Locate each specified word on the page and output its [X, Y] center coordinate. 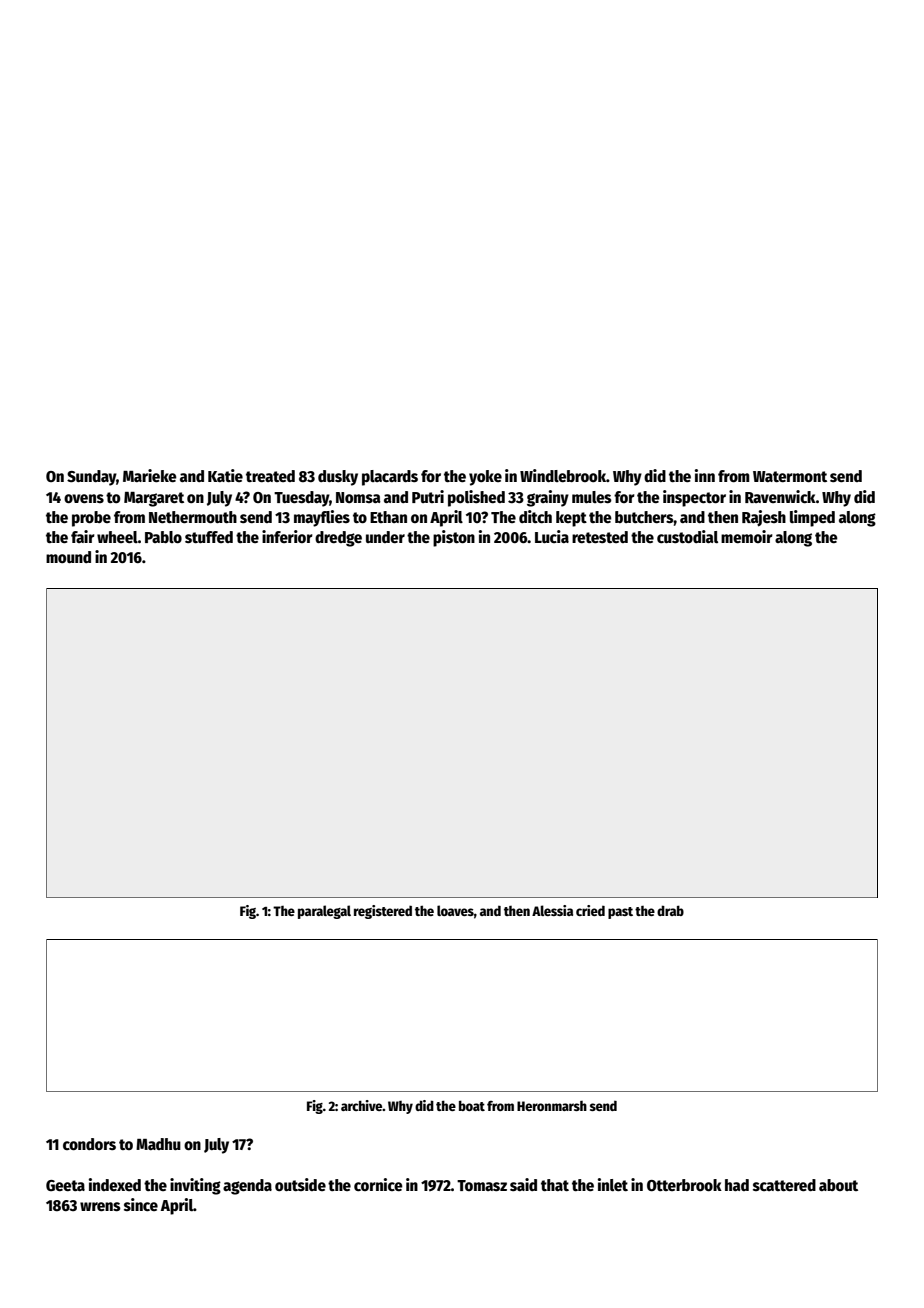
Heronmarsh [552, 1106]
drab [670, 910]
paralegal [324, 912]
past [620, 913]
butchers [644, 517]
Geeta [65, 1185]
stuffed [209, 537]
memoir [747, 536]
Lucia [552, 536]
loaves [455, 910]
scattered [784, 1185]
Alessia [552, 910]
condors [89, 1144]
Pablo [163, 537]
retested [600, 537]
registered [383, 912]
